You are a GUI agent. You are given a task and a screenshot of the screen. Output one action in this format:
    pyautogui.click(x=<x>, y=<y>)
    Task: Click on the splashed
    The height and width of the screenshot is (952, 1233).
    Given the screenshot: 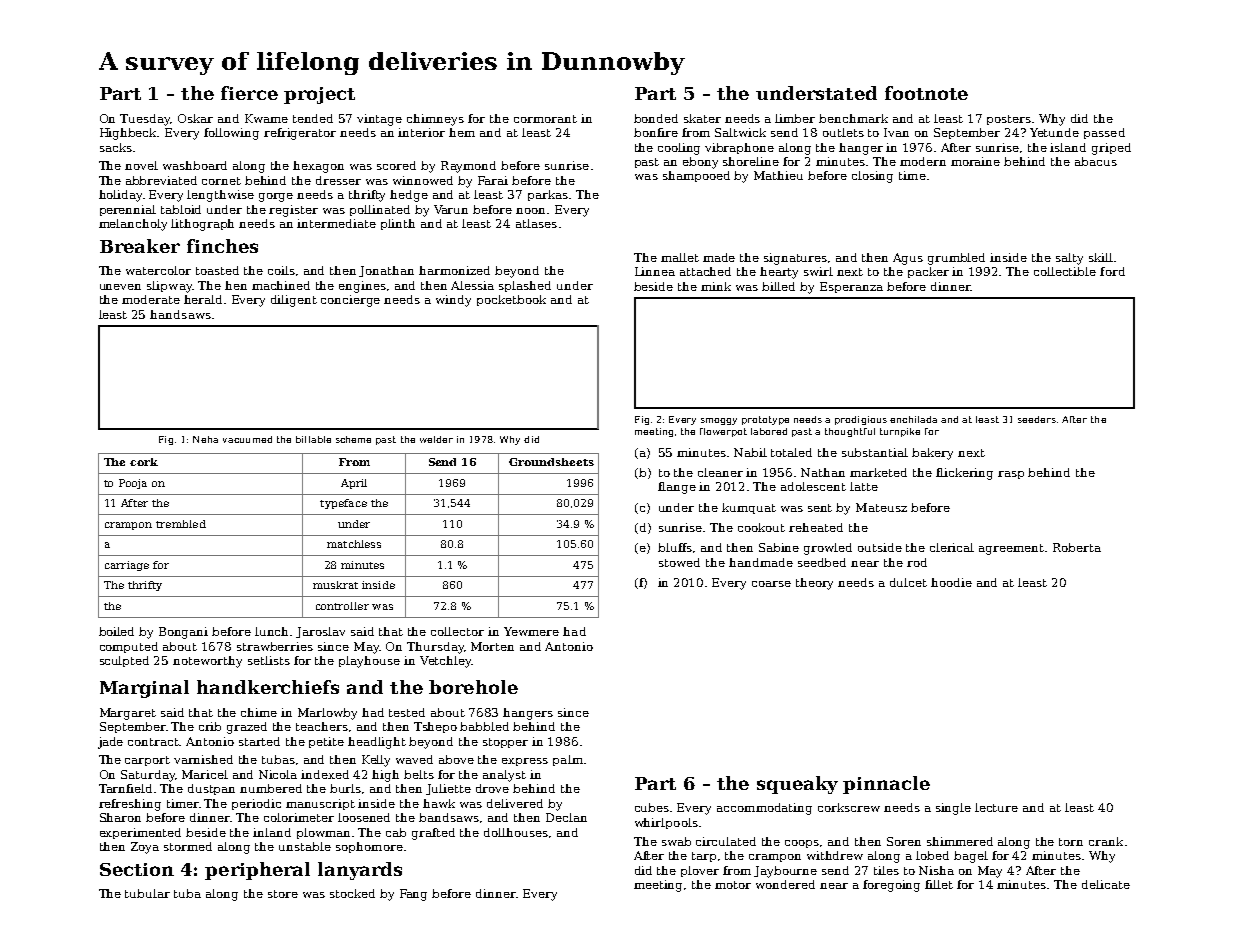 What is the action you would take?
    pyautogui.click(x=525, y=286)
